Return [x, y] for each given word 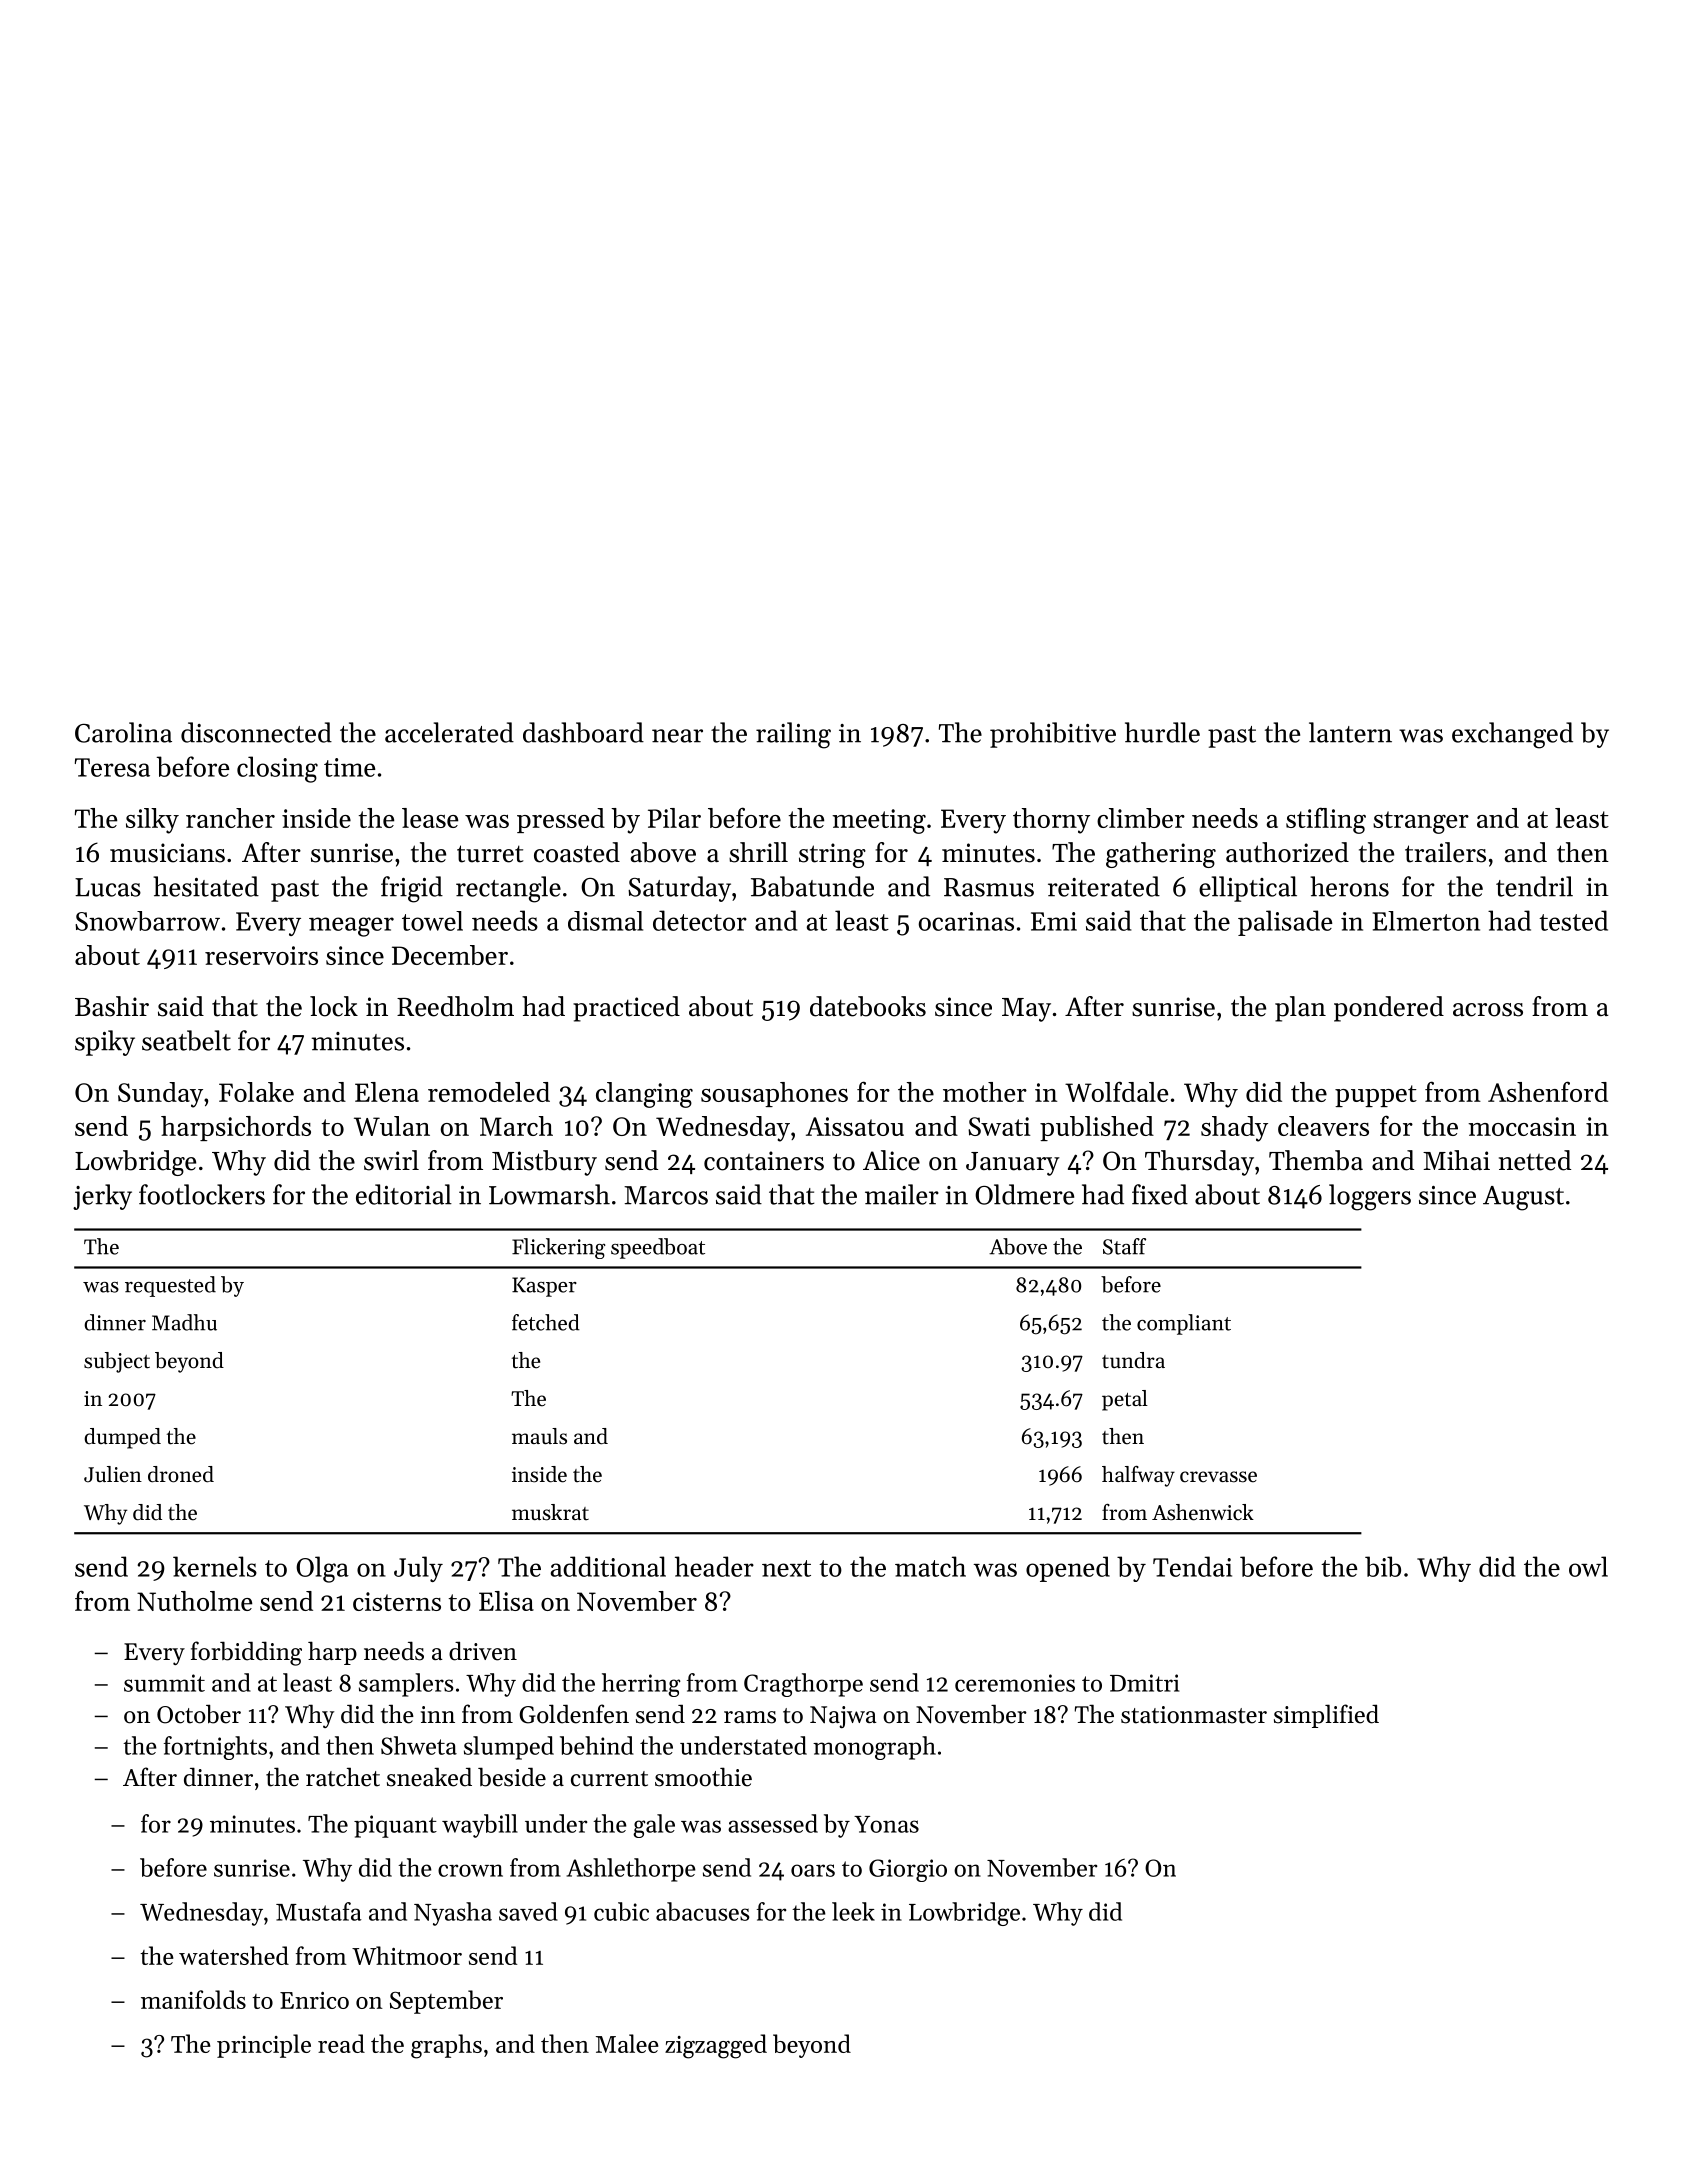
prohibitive [1053, 735]
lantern [1350, 732]
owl [1588, 1566]
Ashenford [1548, 1091]
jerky [102, 1197]
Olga [322, 1569]
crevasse [1218, 1477]
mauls [539, 1436]
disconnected [256, 732]
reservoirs [261, 955]
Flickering [559, 1248]
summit [164, 1683]
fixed [1160, 1194]
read [341, 2043]
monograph [874, 1748]
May [1026, 1010]
